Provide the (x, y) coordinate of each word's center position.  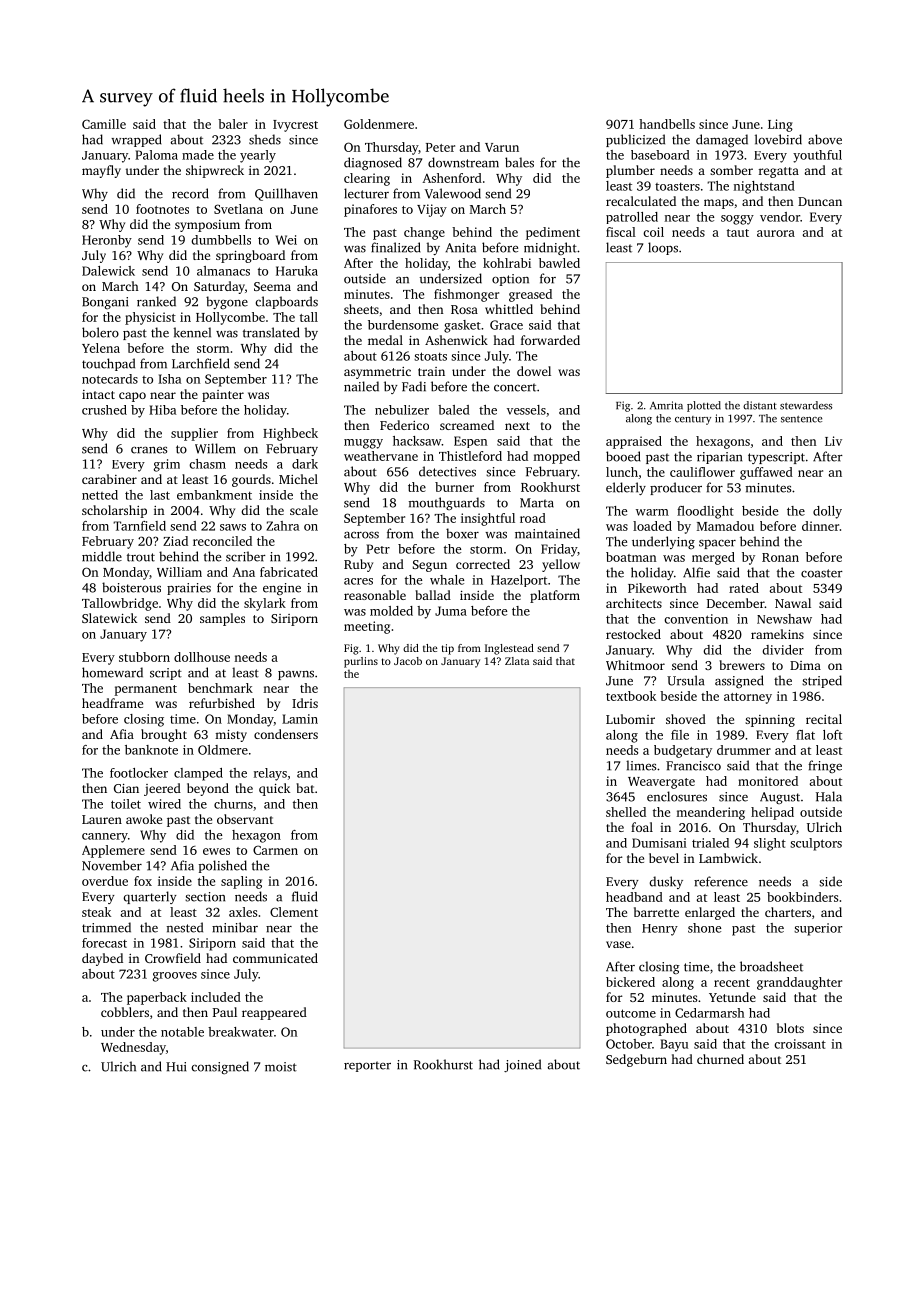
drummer (744, 750)
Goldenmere (379, 124)
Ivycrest (295, 126)
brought (164, 735)
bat (305, 788)
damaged (722, 140)
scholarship (114, 511)
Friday (559, 550)
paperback (157, 998)
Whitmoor (635, 665)
